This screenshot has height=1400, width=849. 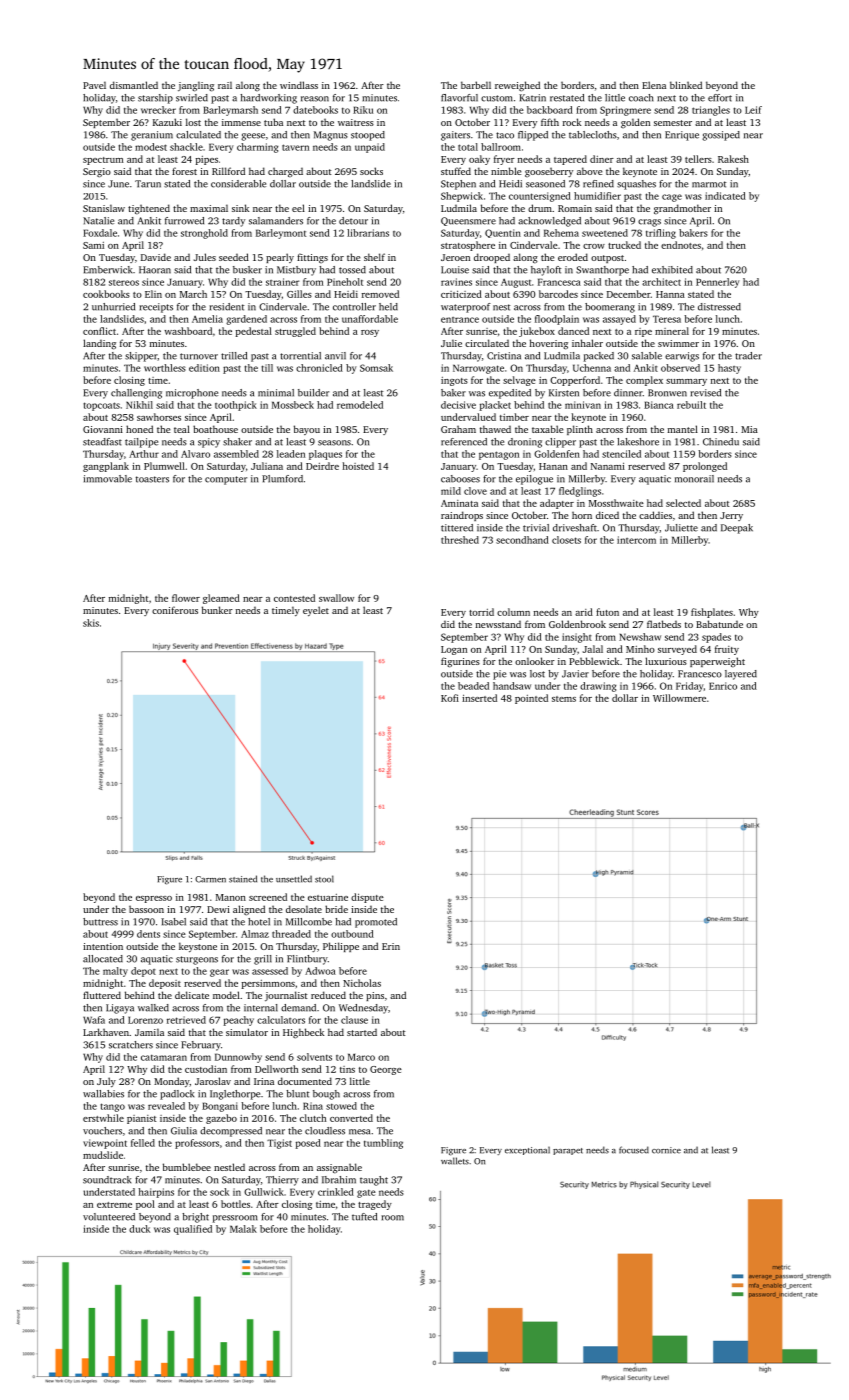 What do you see at coordinates (619, 320) in the screenshot?
I see `assayed` at bounding box center [619, 320].
